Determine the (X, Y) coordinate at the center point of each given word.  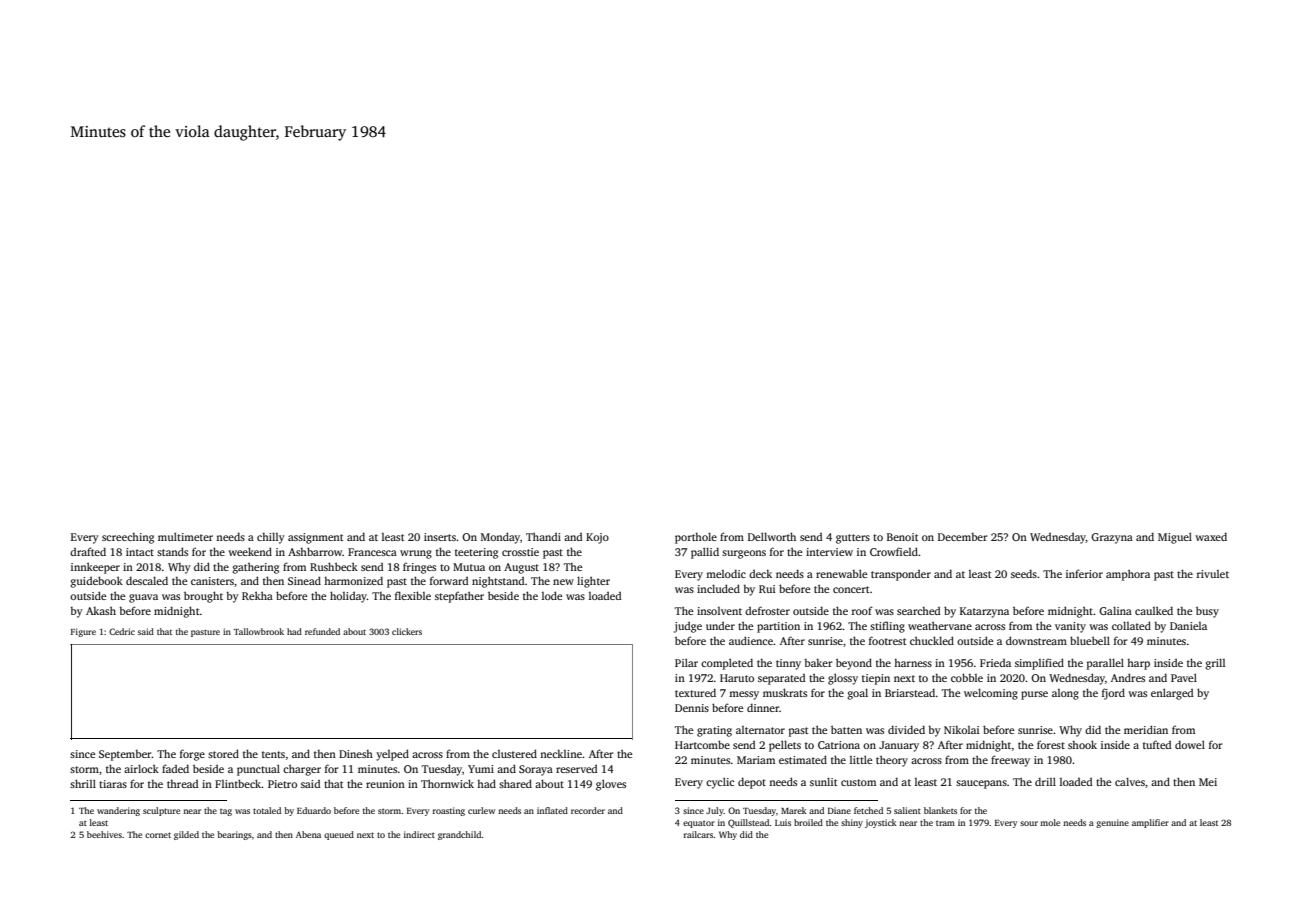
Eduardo (314, 810)
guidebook (96, 582)
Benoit (902, 537)
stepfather (459, 597)
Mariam (756, 760)
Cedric (122, 631)
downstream (1036, 640)
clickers (407, 631)
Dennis (692, 708)
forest (1051, 744)
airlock (141, 768)
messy (744, 695)
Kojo (597, 538)
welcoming (991, 694)
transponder (901, 575)
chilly (271, 538)
